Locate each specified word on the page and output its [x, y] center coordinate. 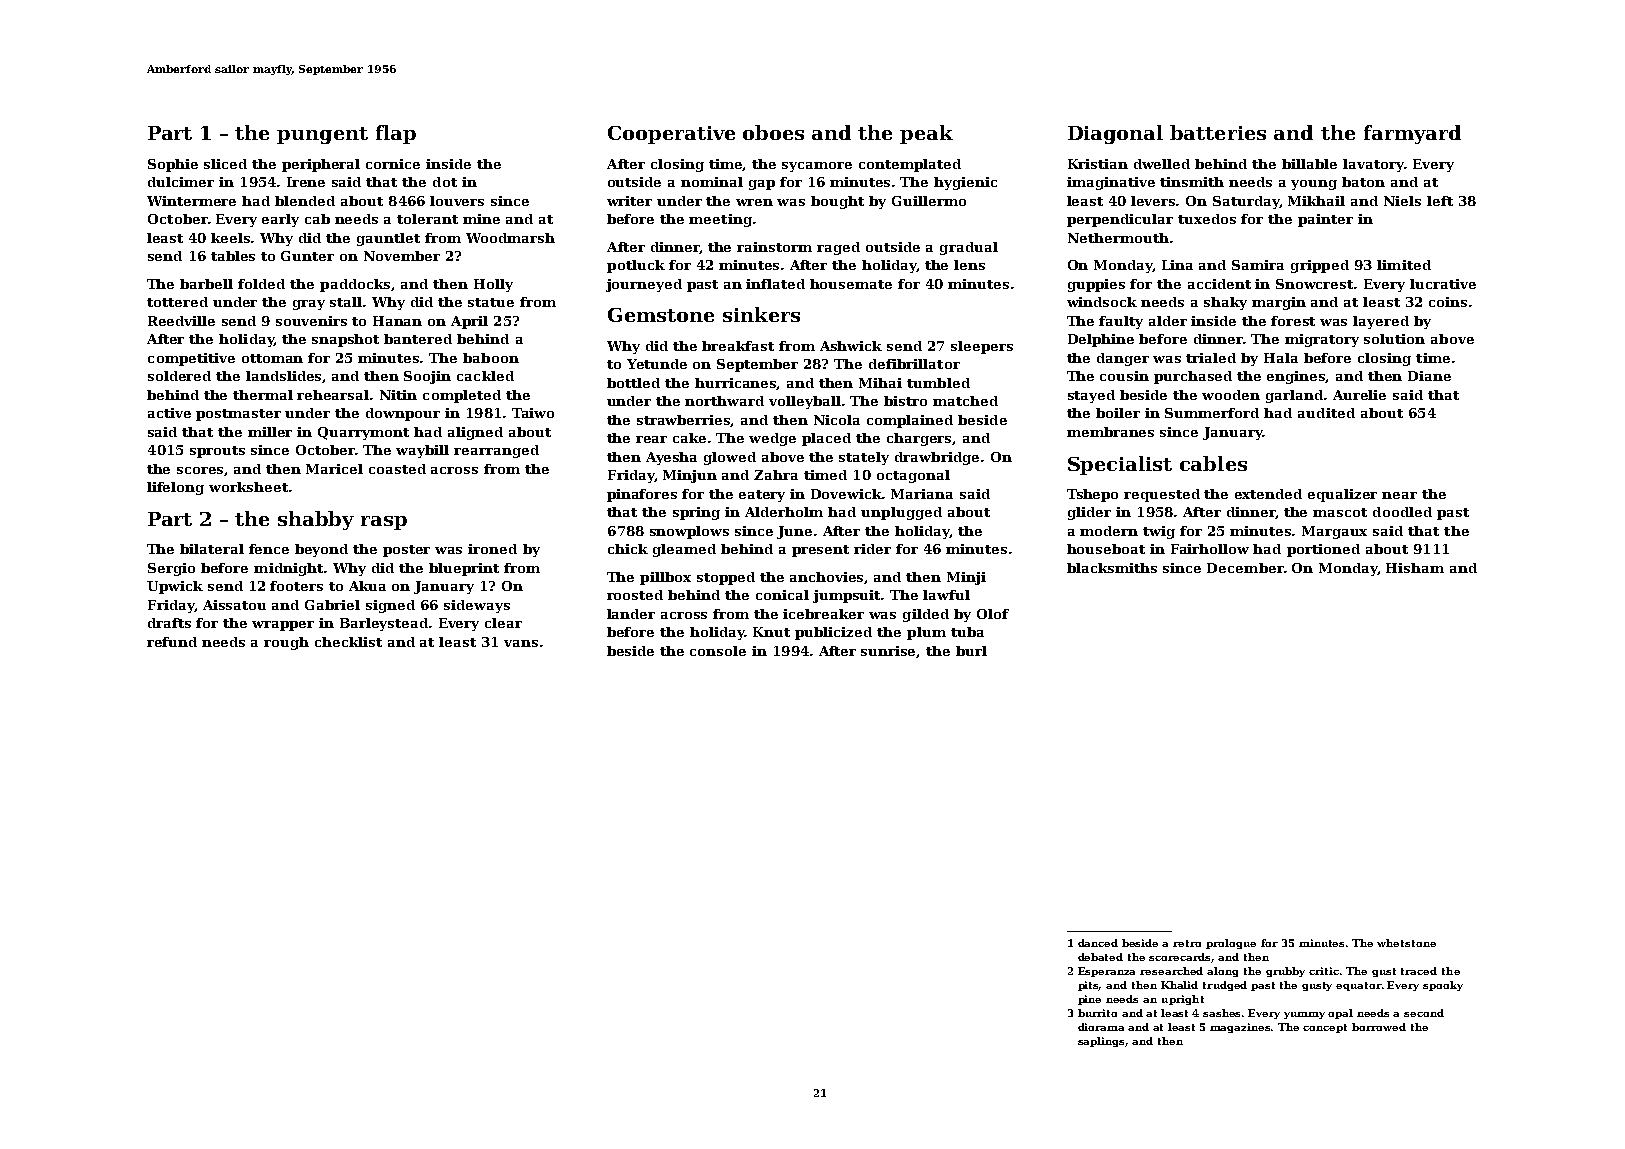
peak [926, 134]
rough [286, 643]
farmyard [1412, 134]
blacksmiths [1112, 568]
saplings [1101, 1042]
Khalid [1179, 985]
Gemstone [661, 315]
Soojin [427, 377]
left [1440, 201]
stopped [726, 578]
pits [1088, 986]
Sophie [173, 165]
